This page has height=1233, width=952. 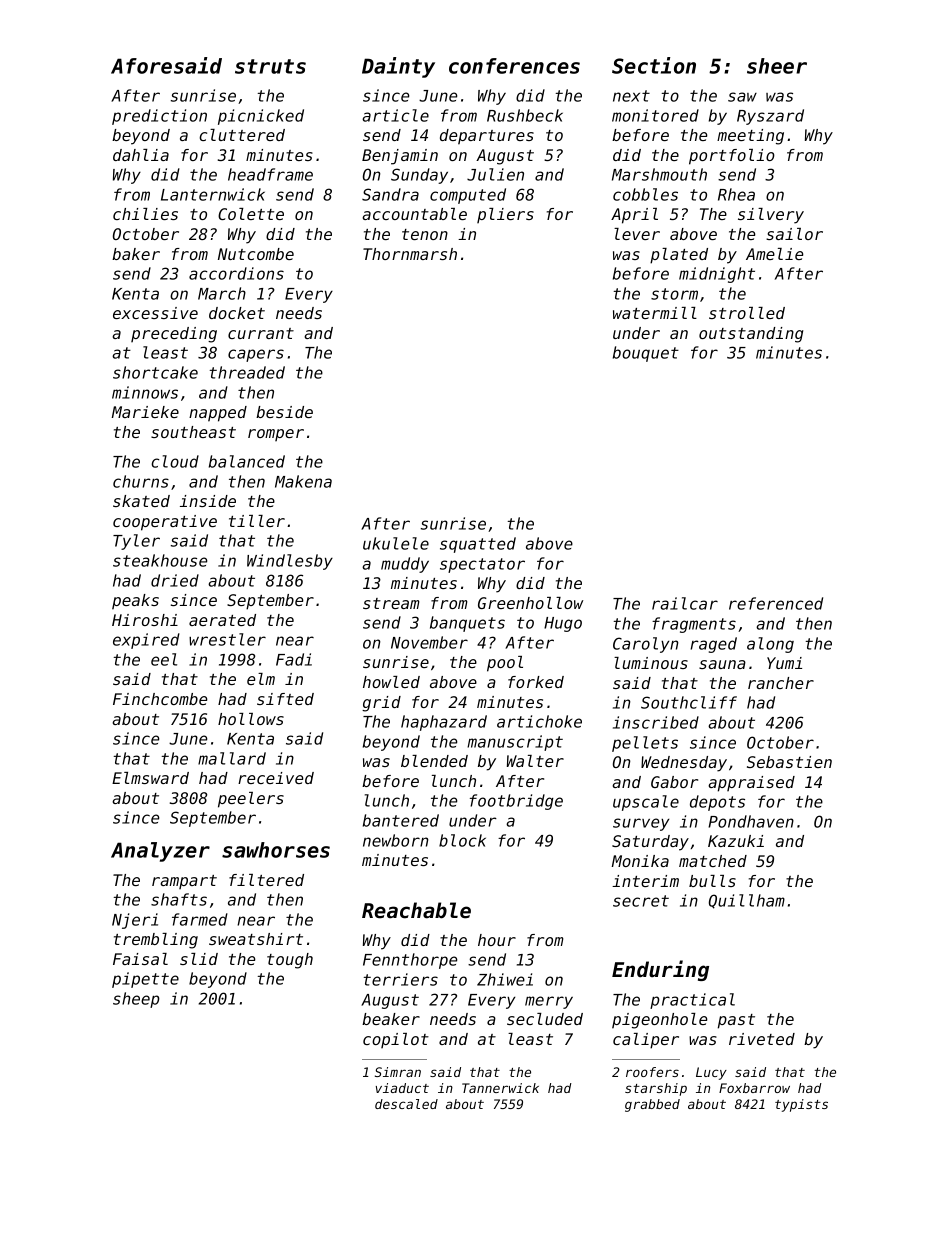 What do you see at coordinates (406, 1104) in the page?
I see `descaled` at bounding box center [406, 1104].
